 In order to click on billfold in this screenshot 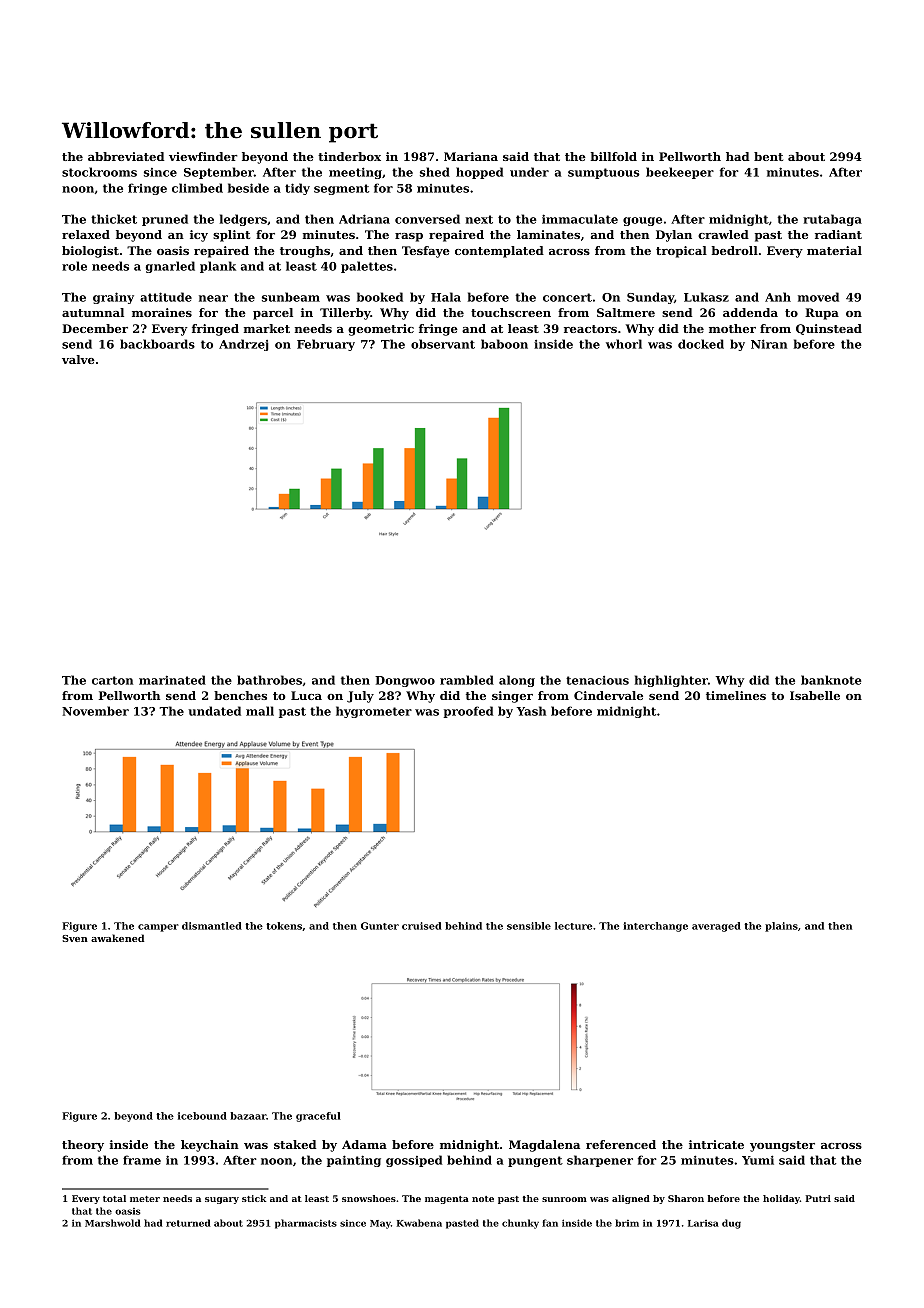, I will do `click(614, 156)`.
